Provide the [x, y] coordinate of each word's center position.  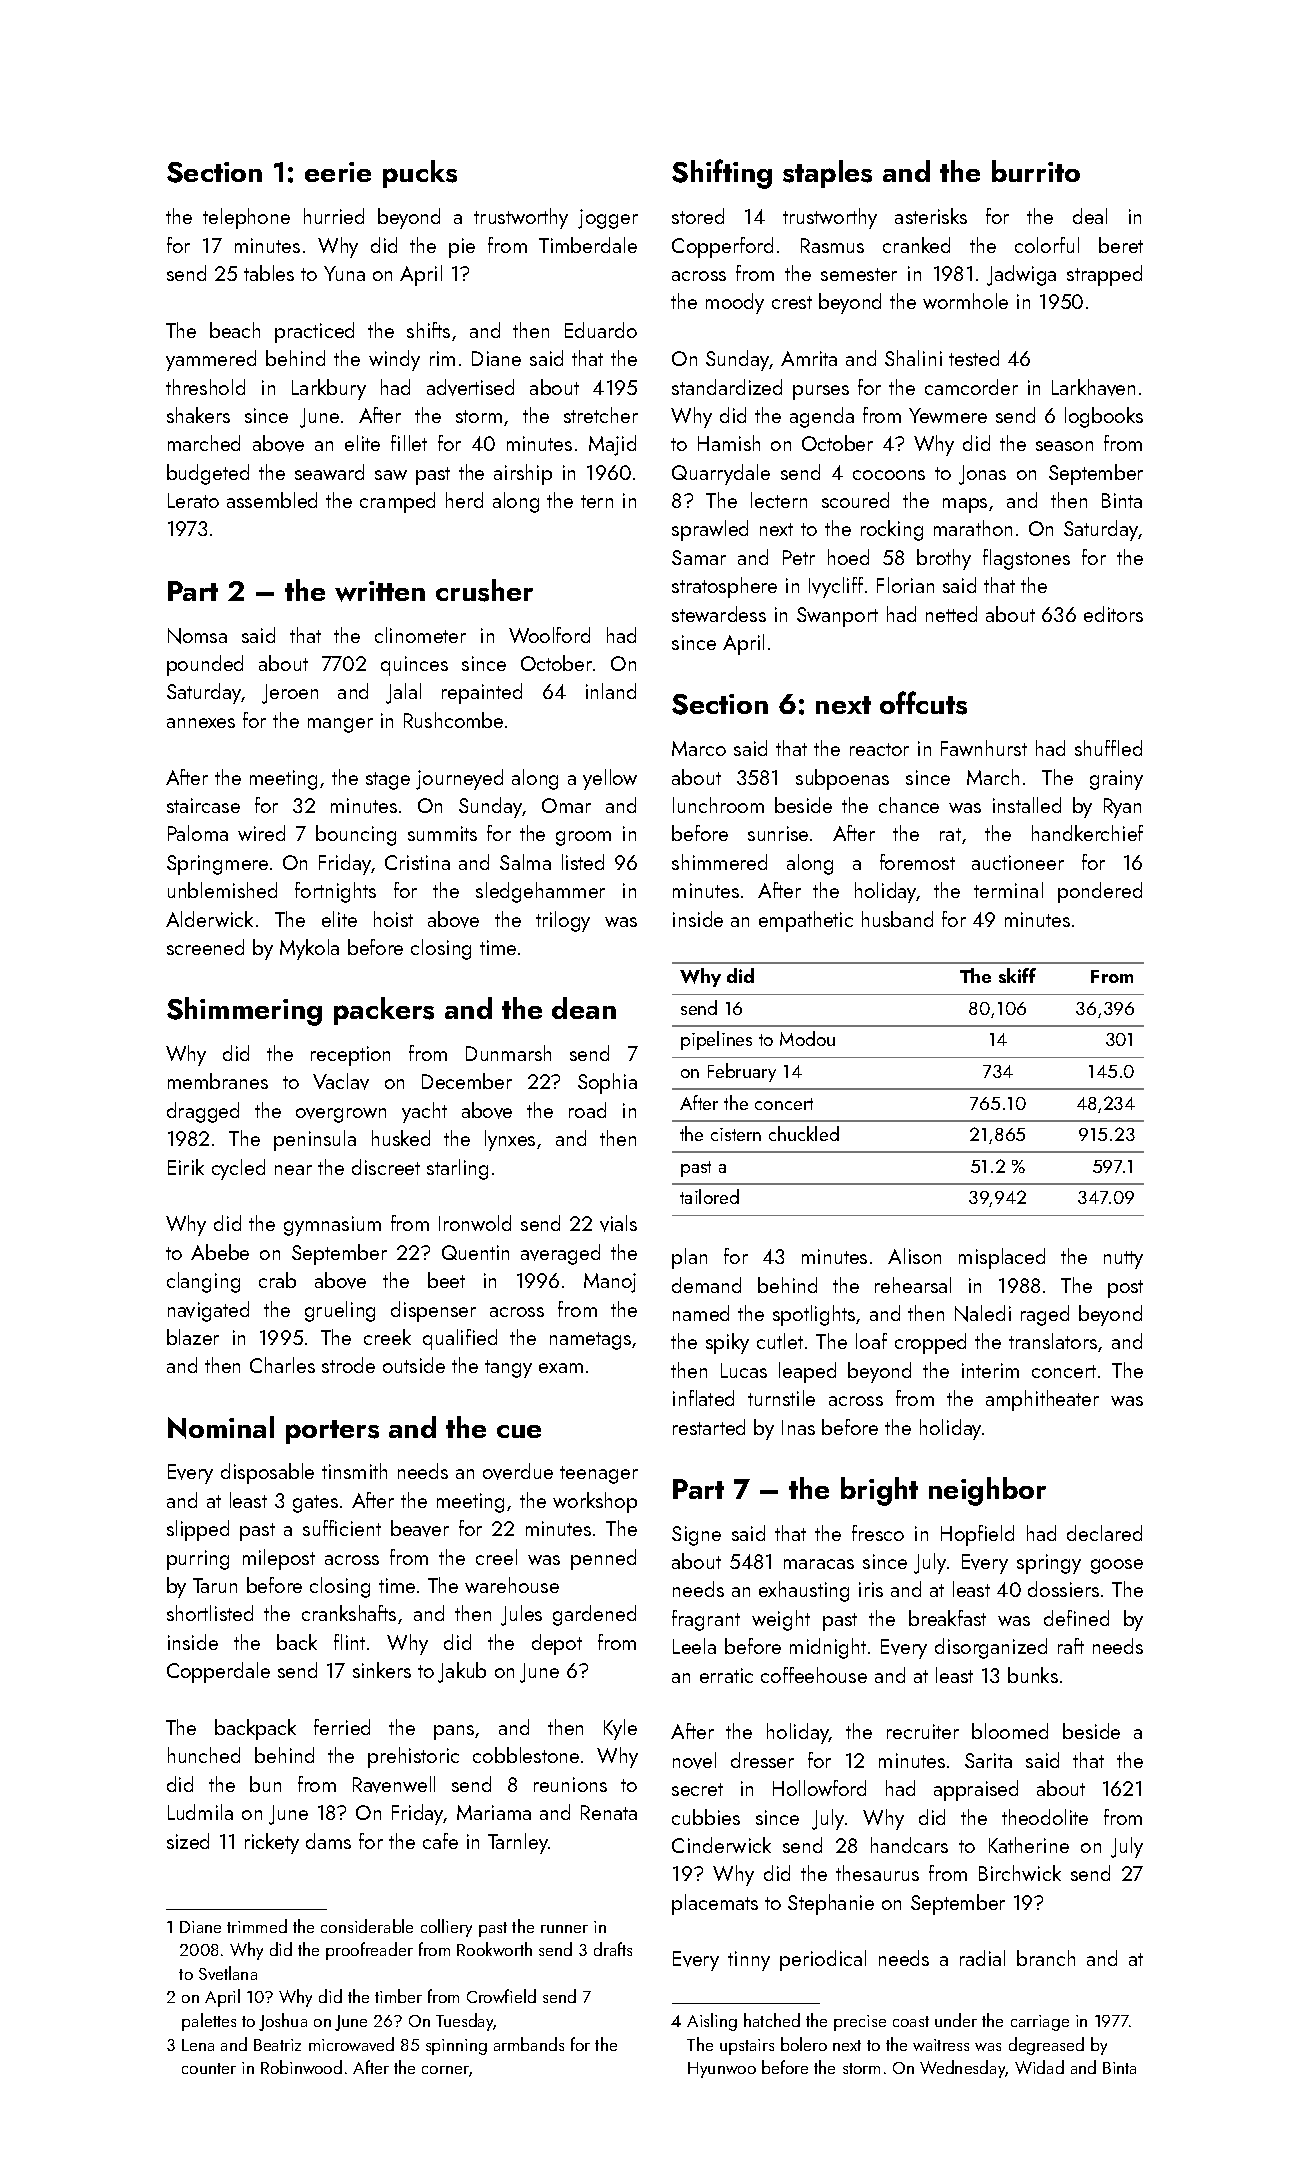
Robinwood [301, 2067]
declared [1104, 1533]
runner [564, 1929]
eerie [338, 172]
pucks [420, 174]
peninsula [315, 1140]
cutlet [780, 1341]
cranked [916, 245]
